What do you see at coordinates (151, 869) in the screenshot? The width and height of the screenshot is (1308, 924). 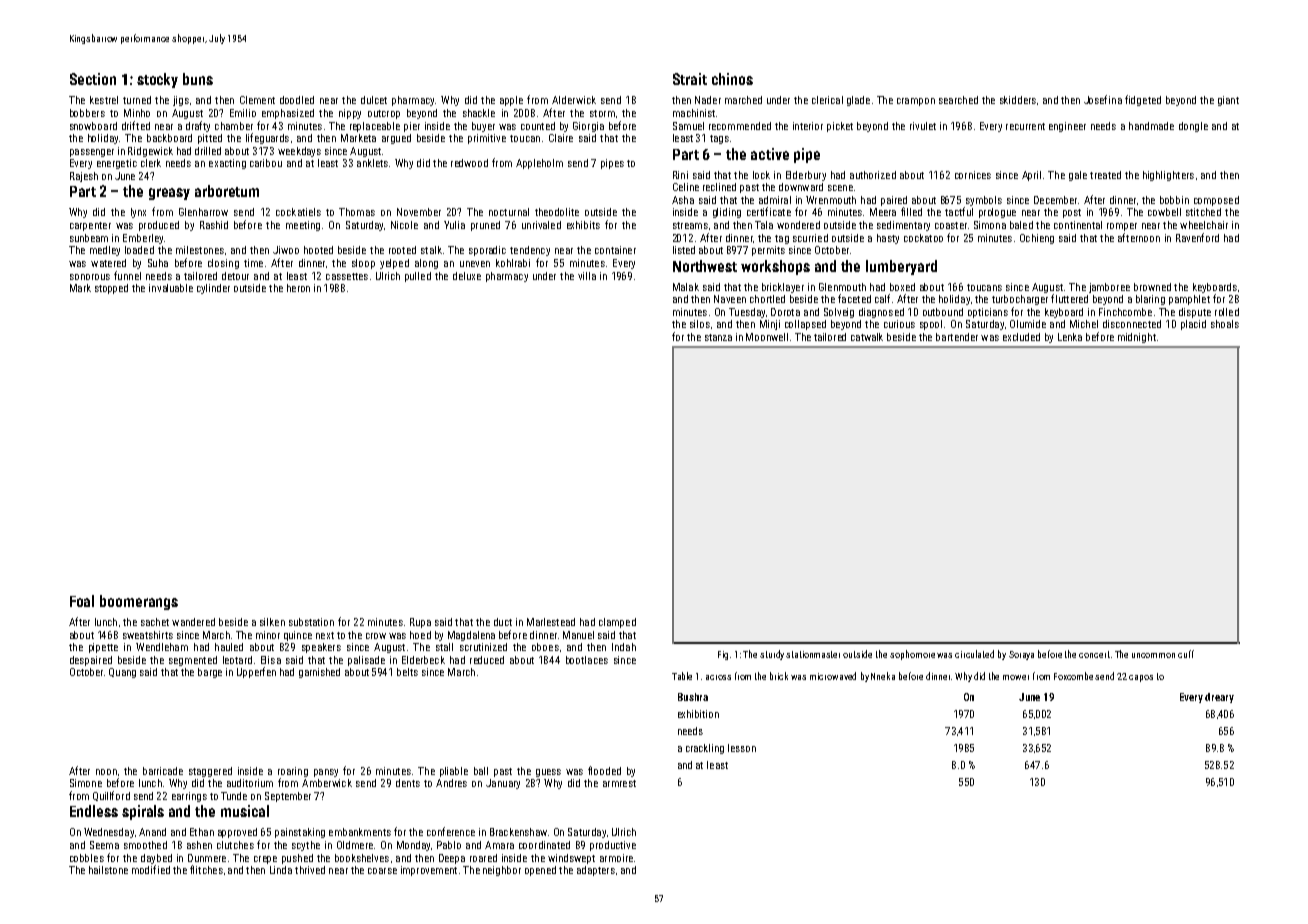 I see `modified` at bounding box center [151, 869].
